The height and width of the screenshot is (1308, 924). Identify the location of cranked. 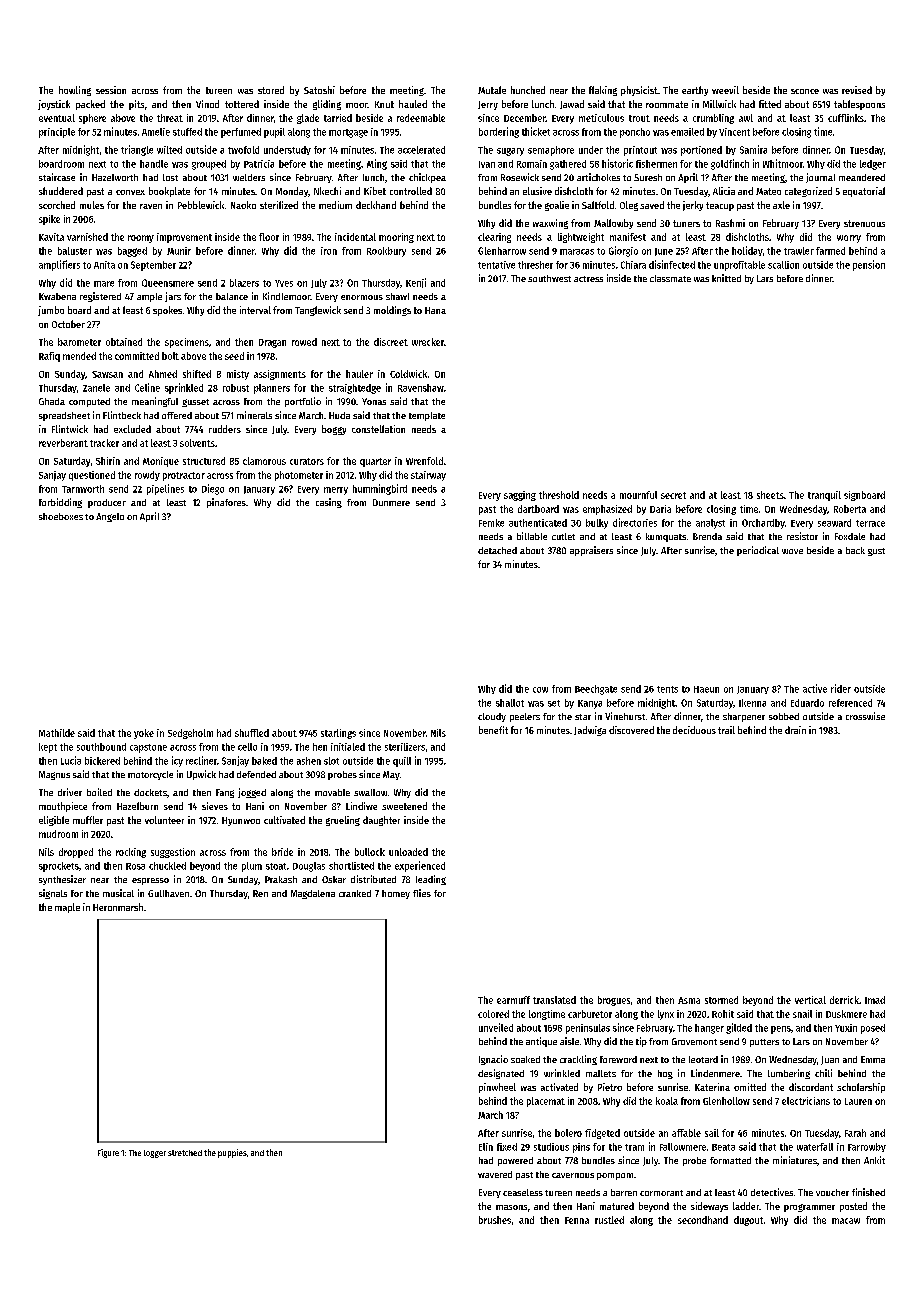
(355, 893).
